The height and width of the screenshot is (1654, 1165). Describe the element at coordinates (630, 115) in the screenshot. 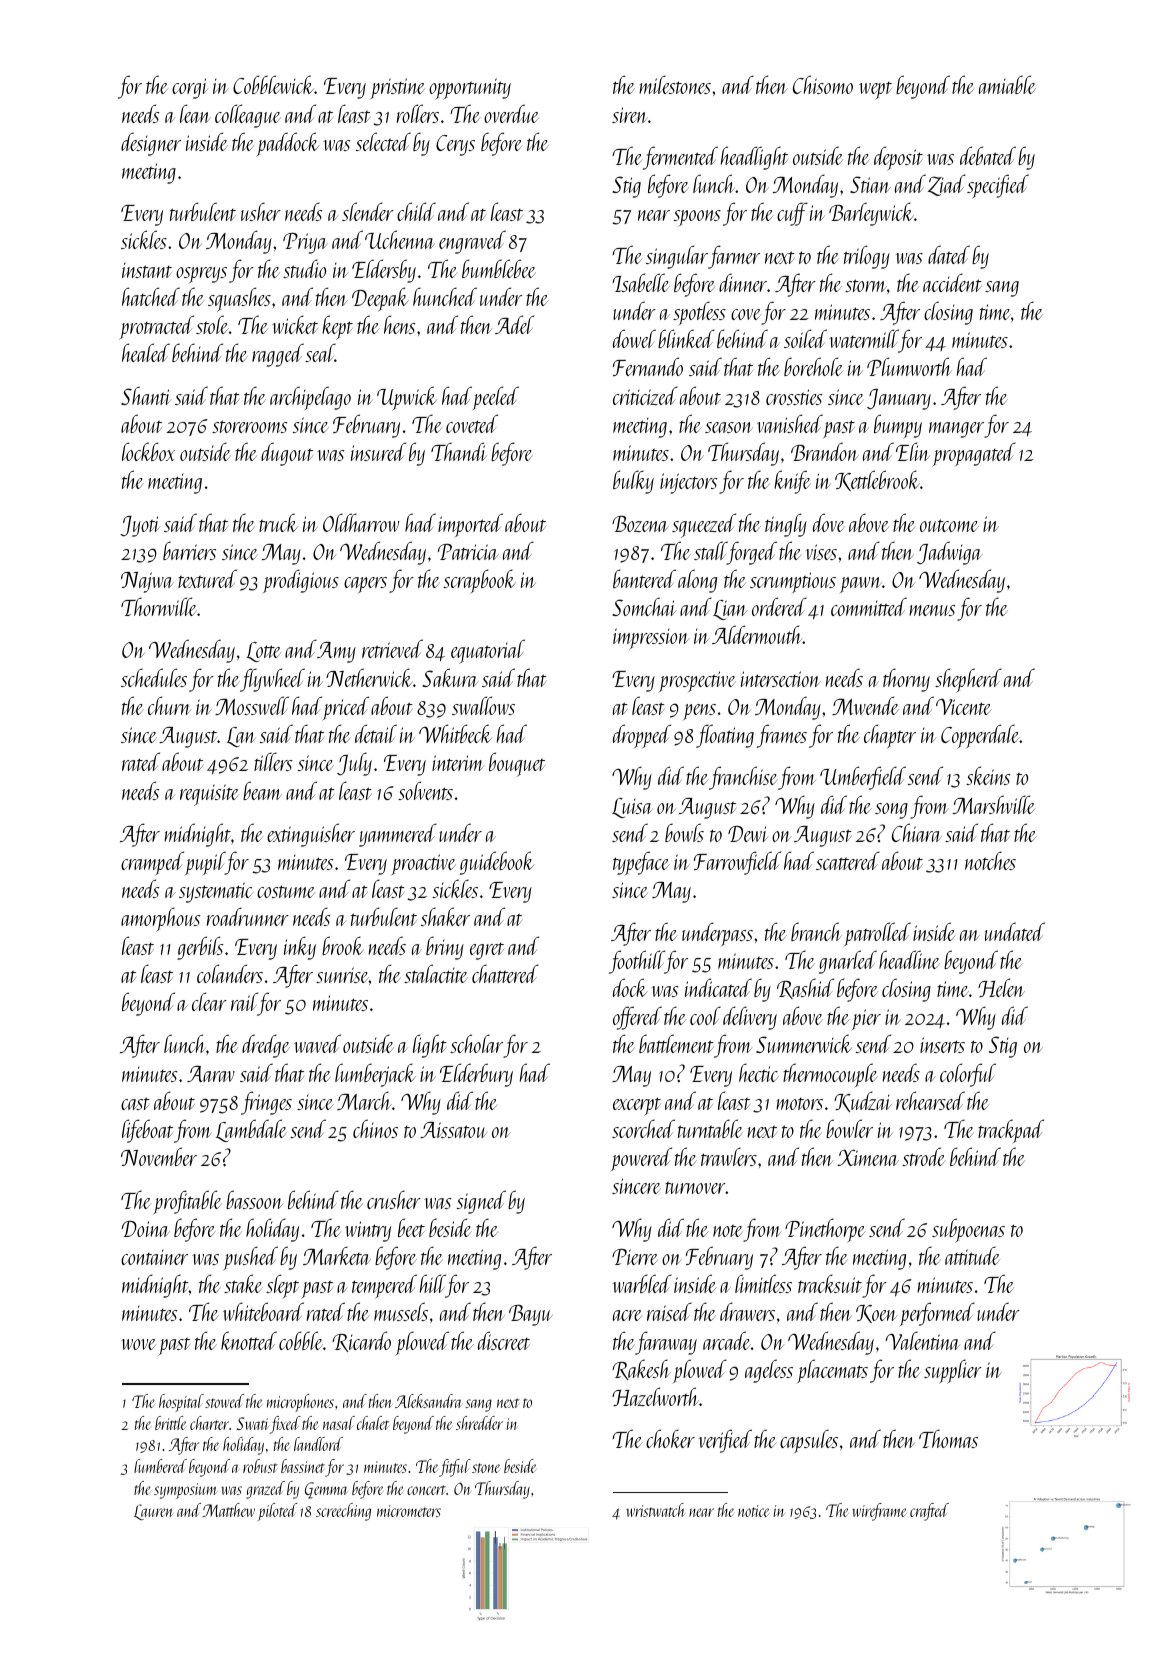

I see `siren` at that location.
